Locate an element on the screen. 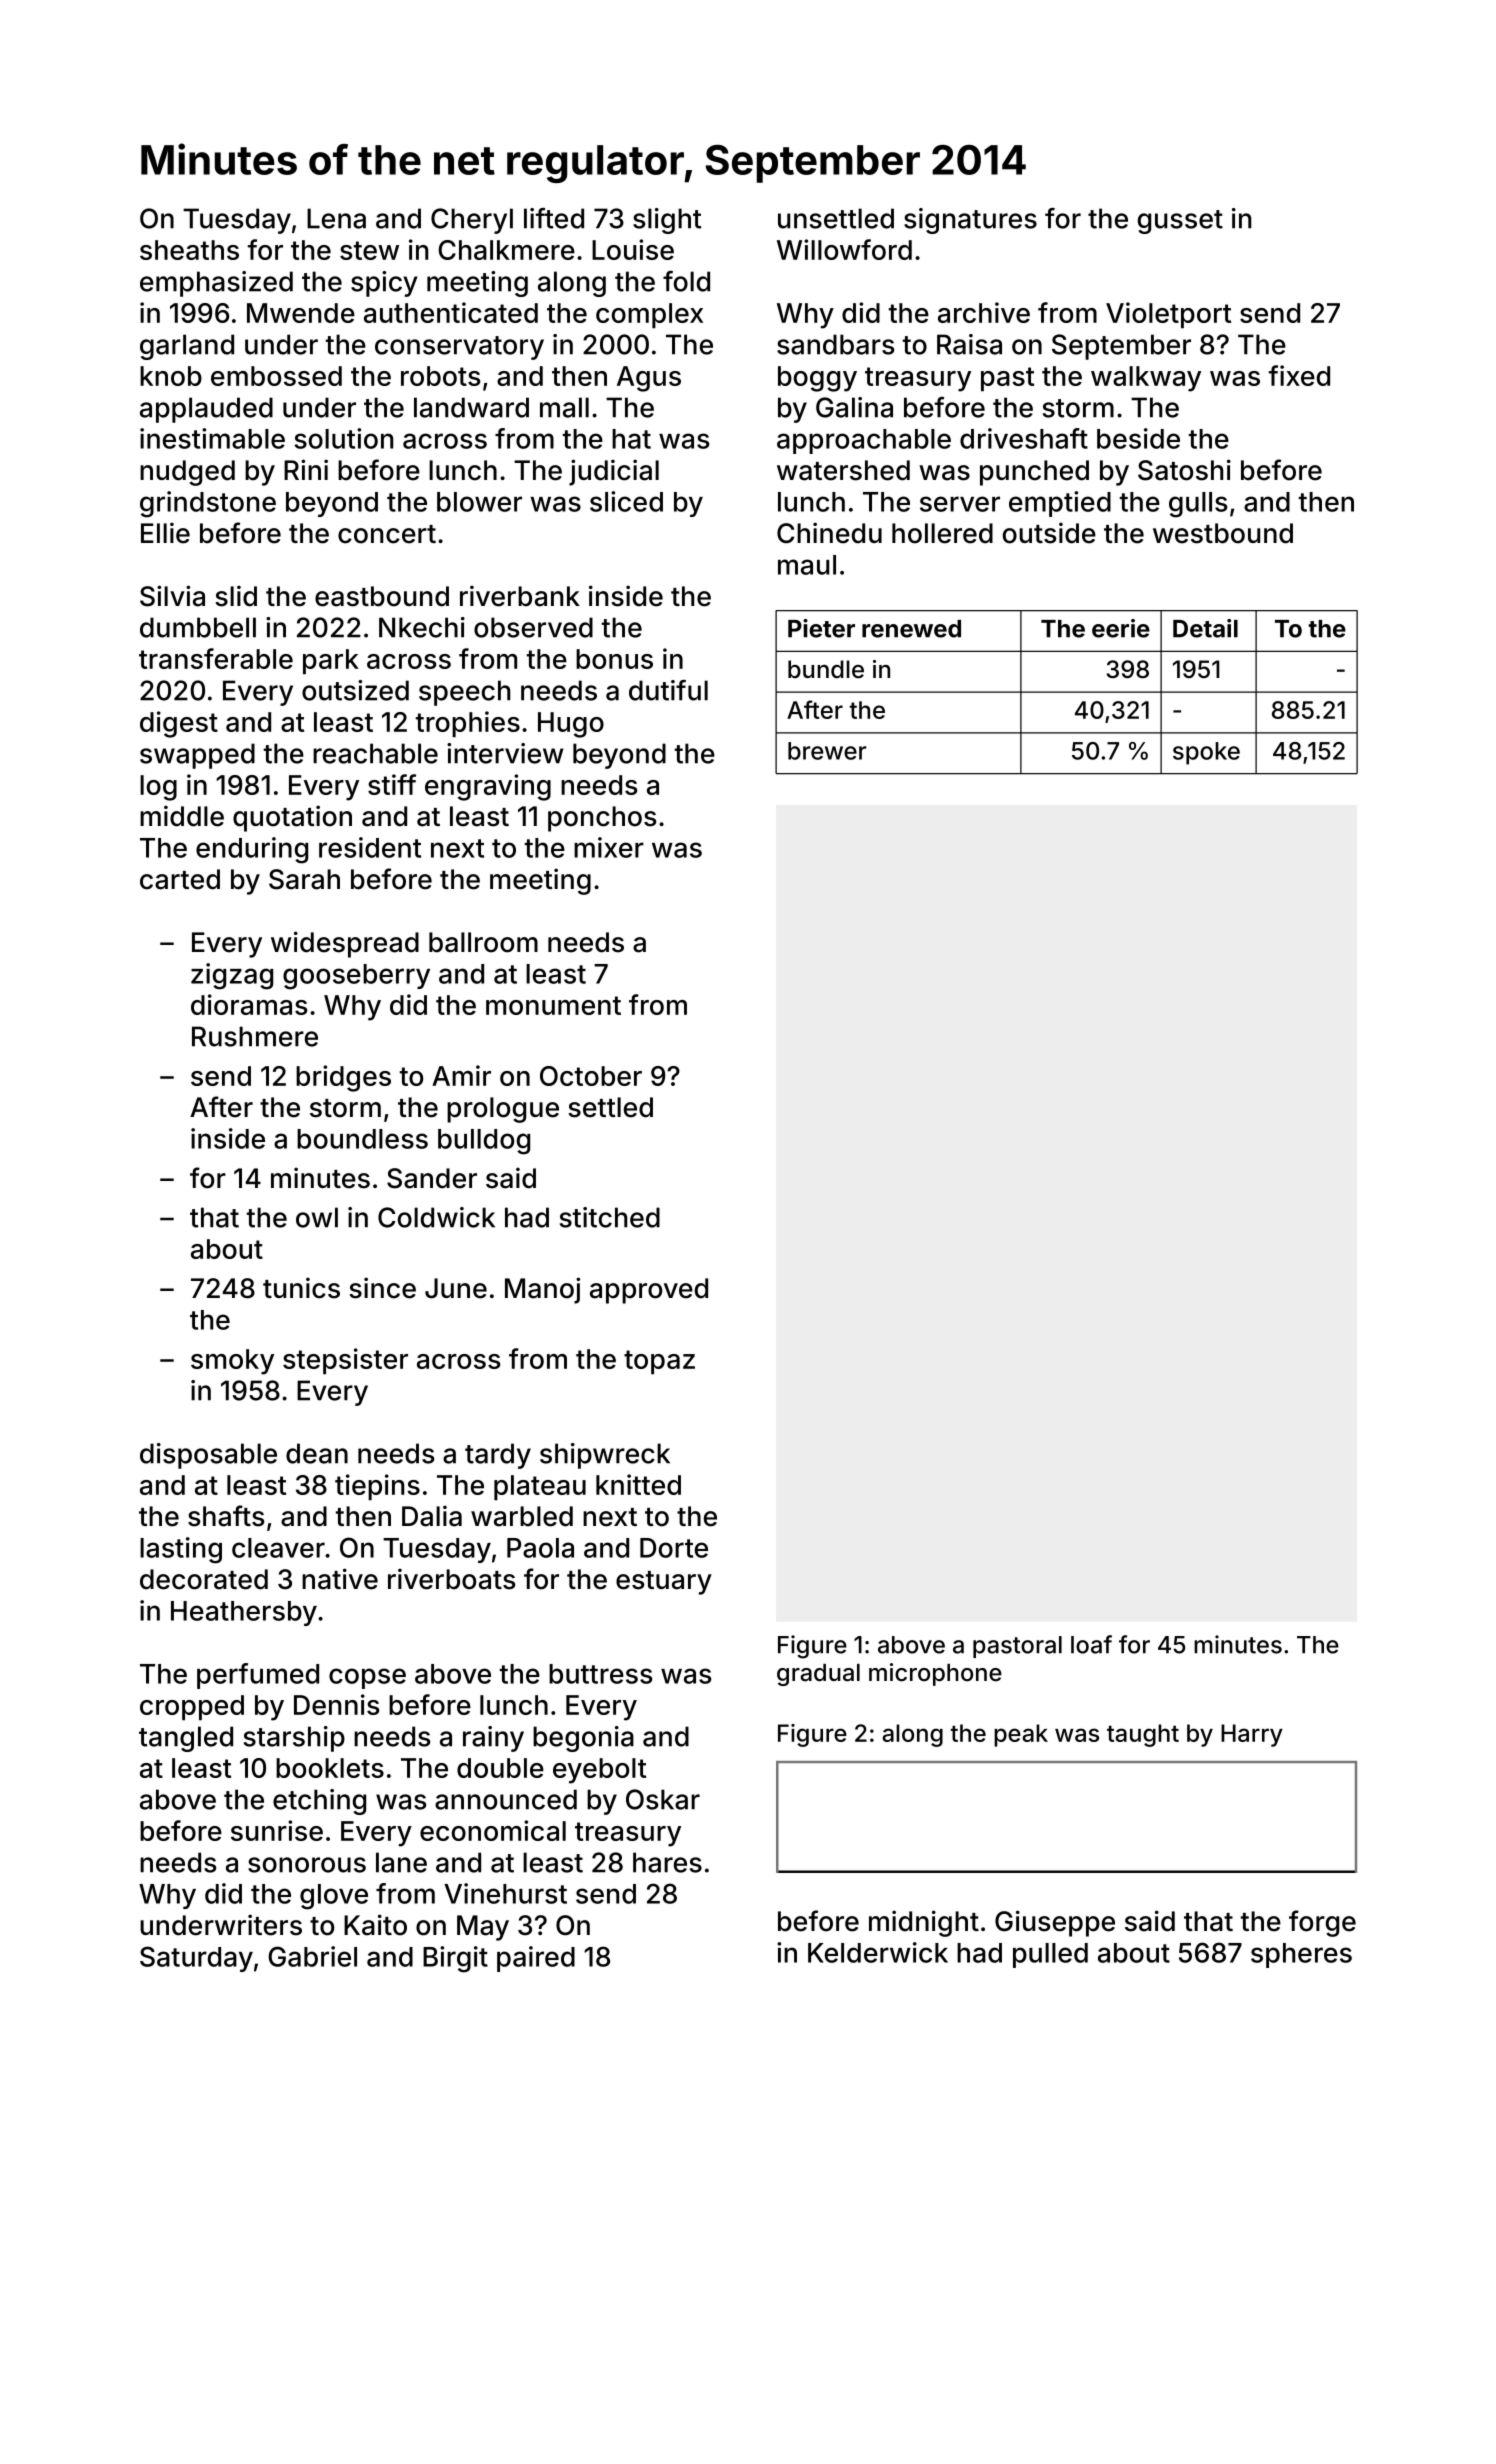  engraving is located at coordinates (488, 787).
